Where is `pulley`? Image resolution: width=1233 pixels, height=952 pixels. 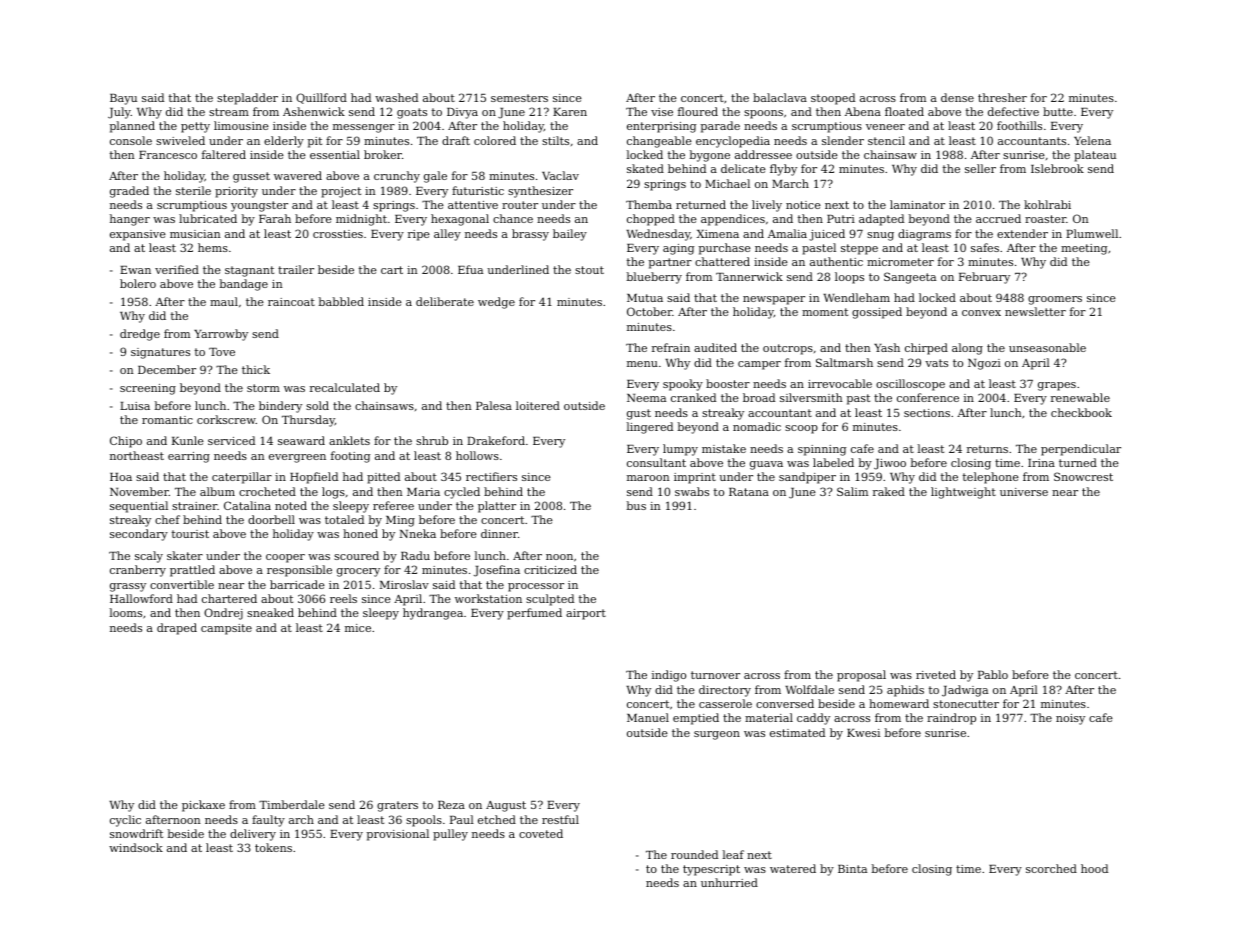
pulley is located at coordinates (450, 835).
